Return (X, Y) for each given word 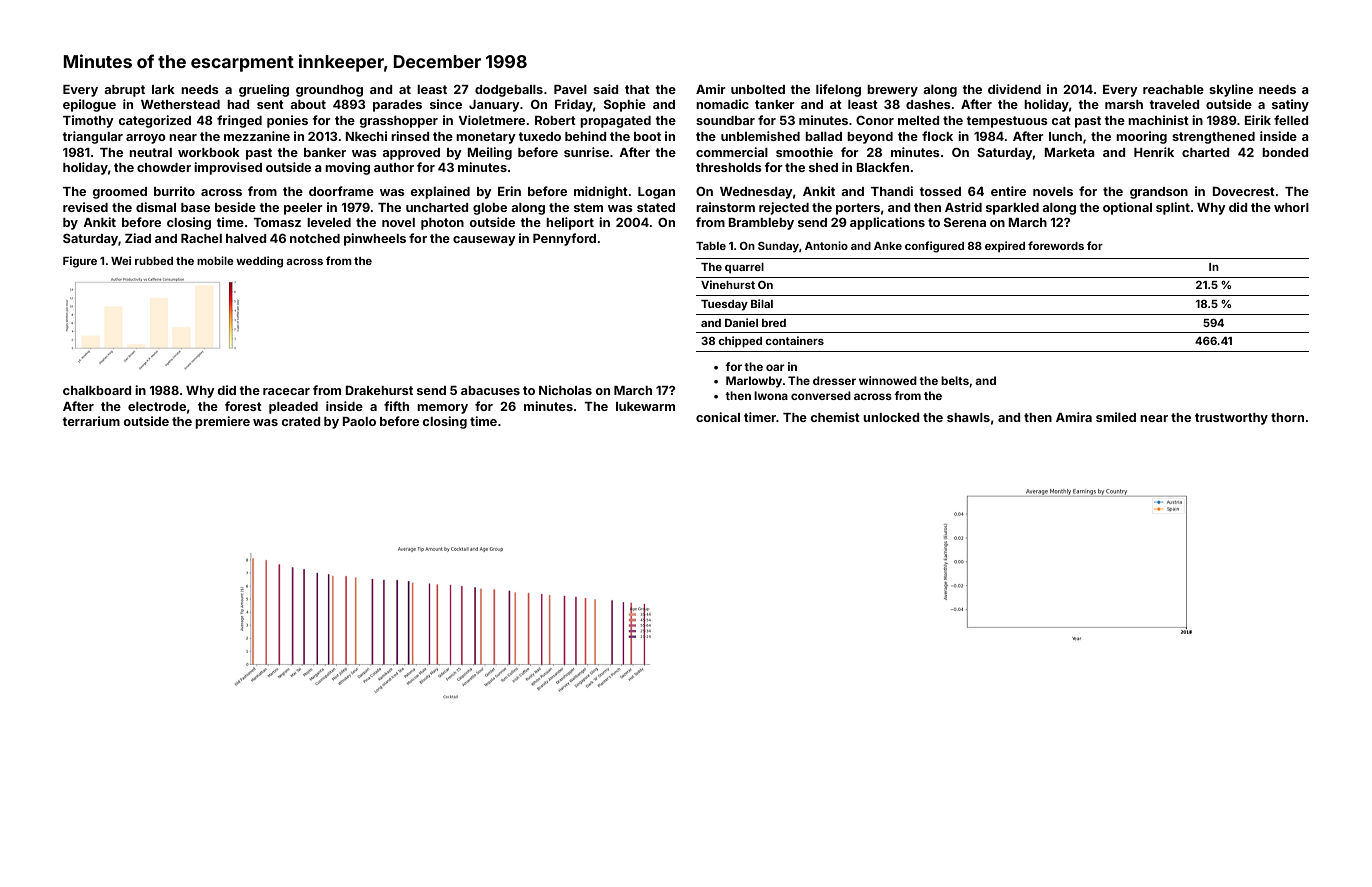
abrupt (124, 91)
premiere (222, 422)
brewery (892, 91)
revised (85, 207)
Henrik (1154, 152)
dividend (1014, 89)
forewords (1056, 245)
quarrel (744, 268)
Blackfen (882, 167)
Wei (121, 260)
